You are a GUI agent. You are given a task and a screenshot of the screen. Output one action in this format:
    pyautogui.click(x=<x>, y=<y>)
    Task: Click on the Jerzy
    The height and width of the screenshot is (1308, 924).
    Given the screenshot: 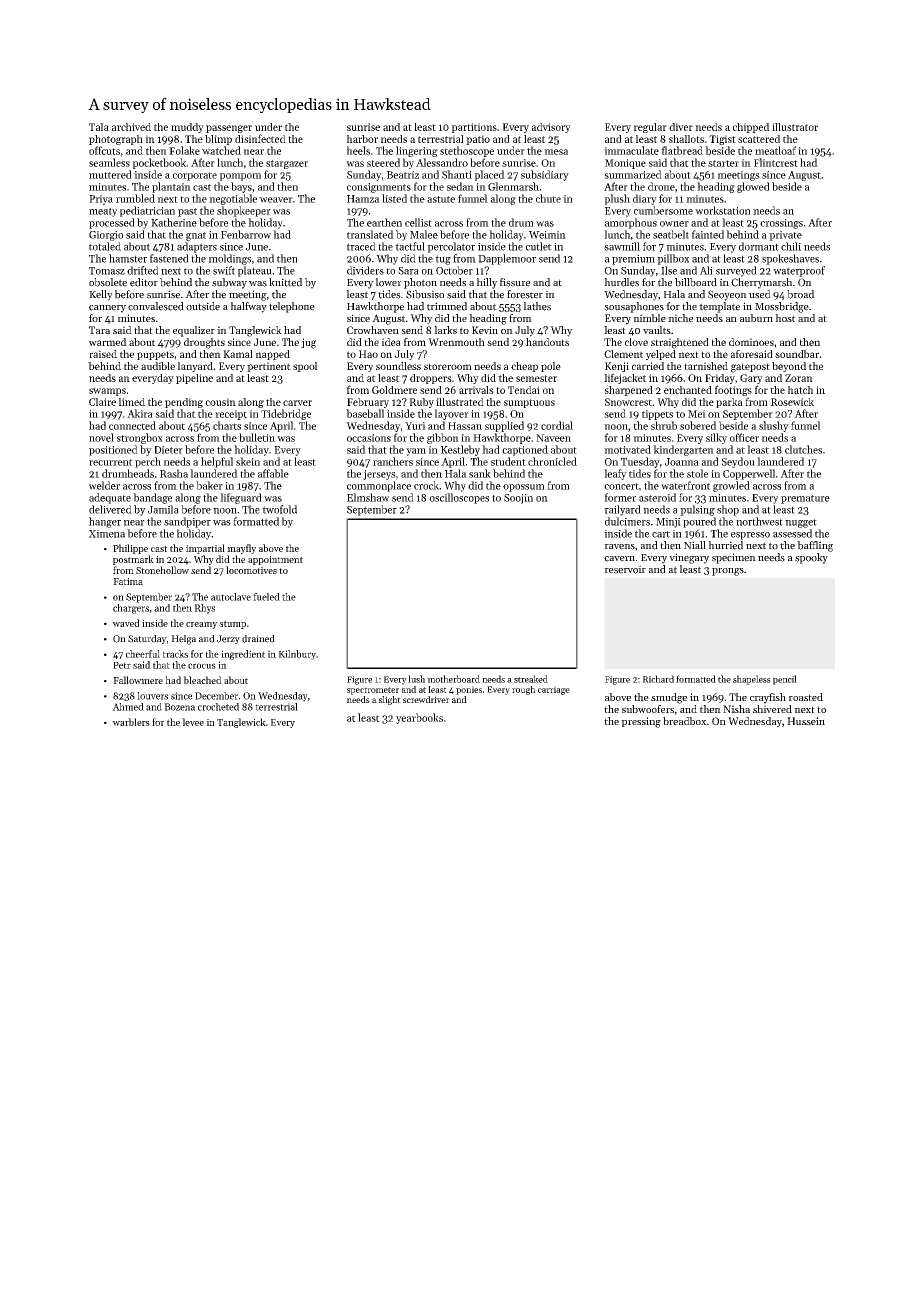 What is the action you would take?
    pyautogui.click(x=228, y=639)
